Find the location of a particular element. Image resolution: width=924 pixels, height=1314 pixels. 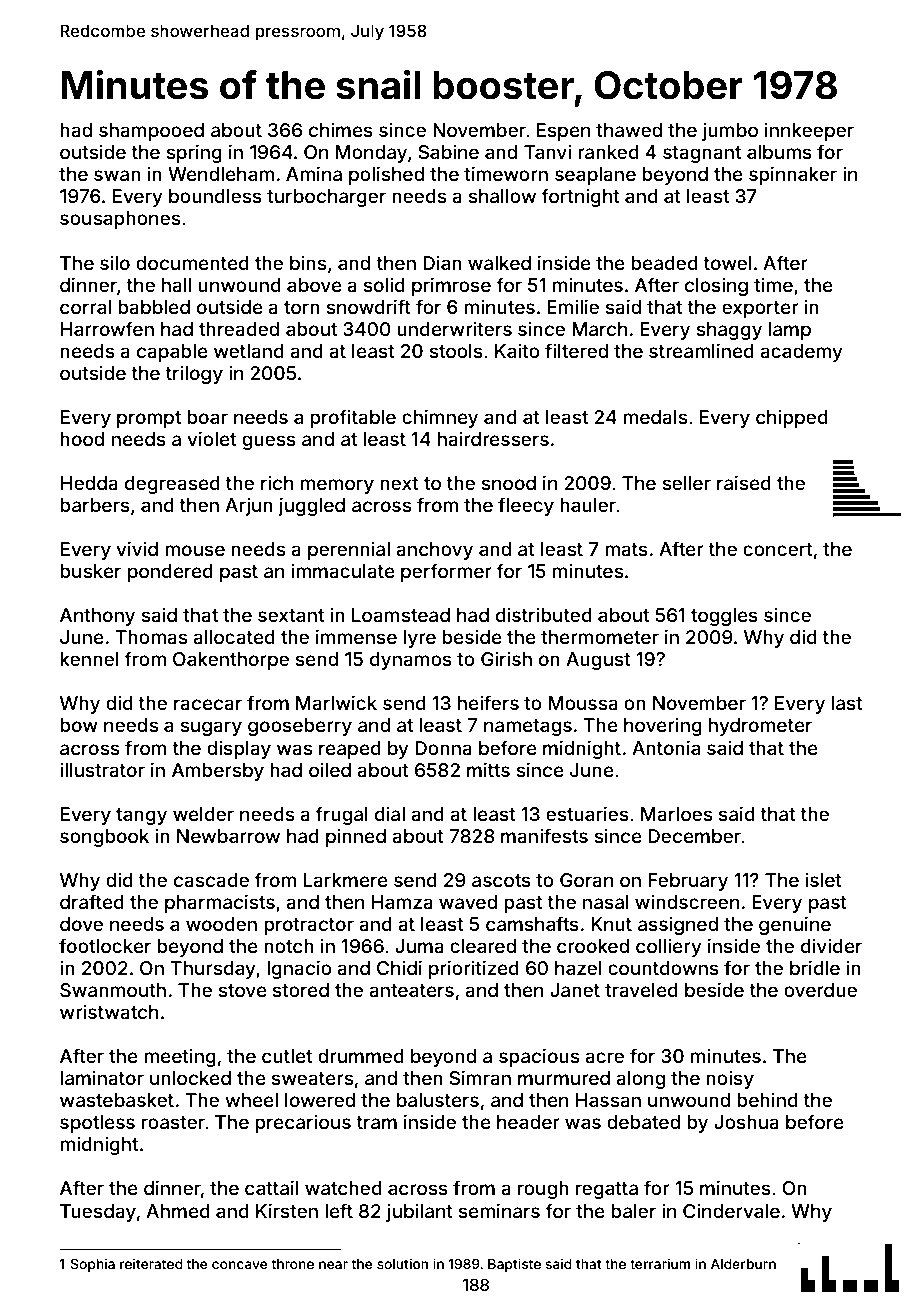

shampooed is located at coordinates (151, 132).
